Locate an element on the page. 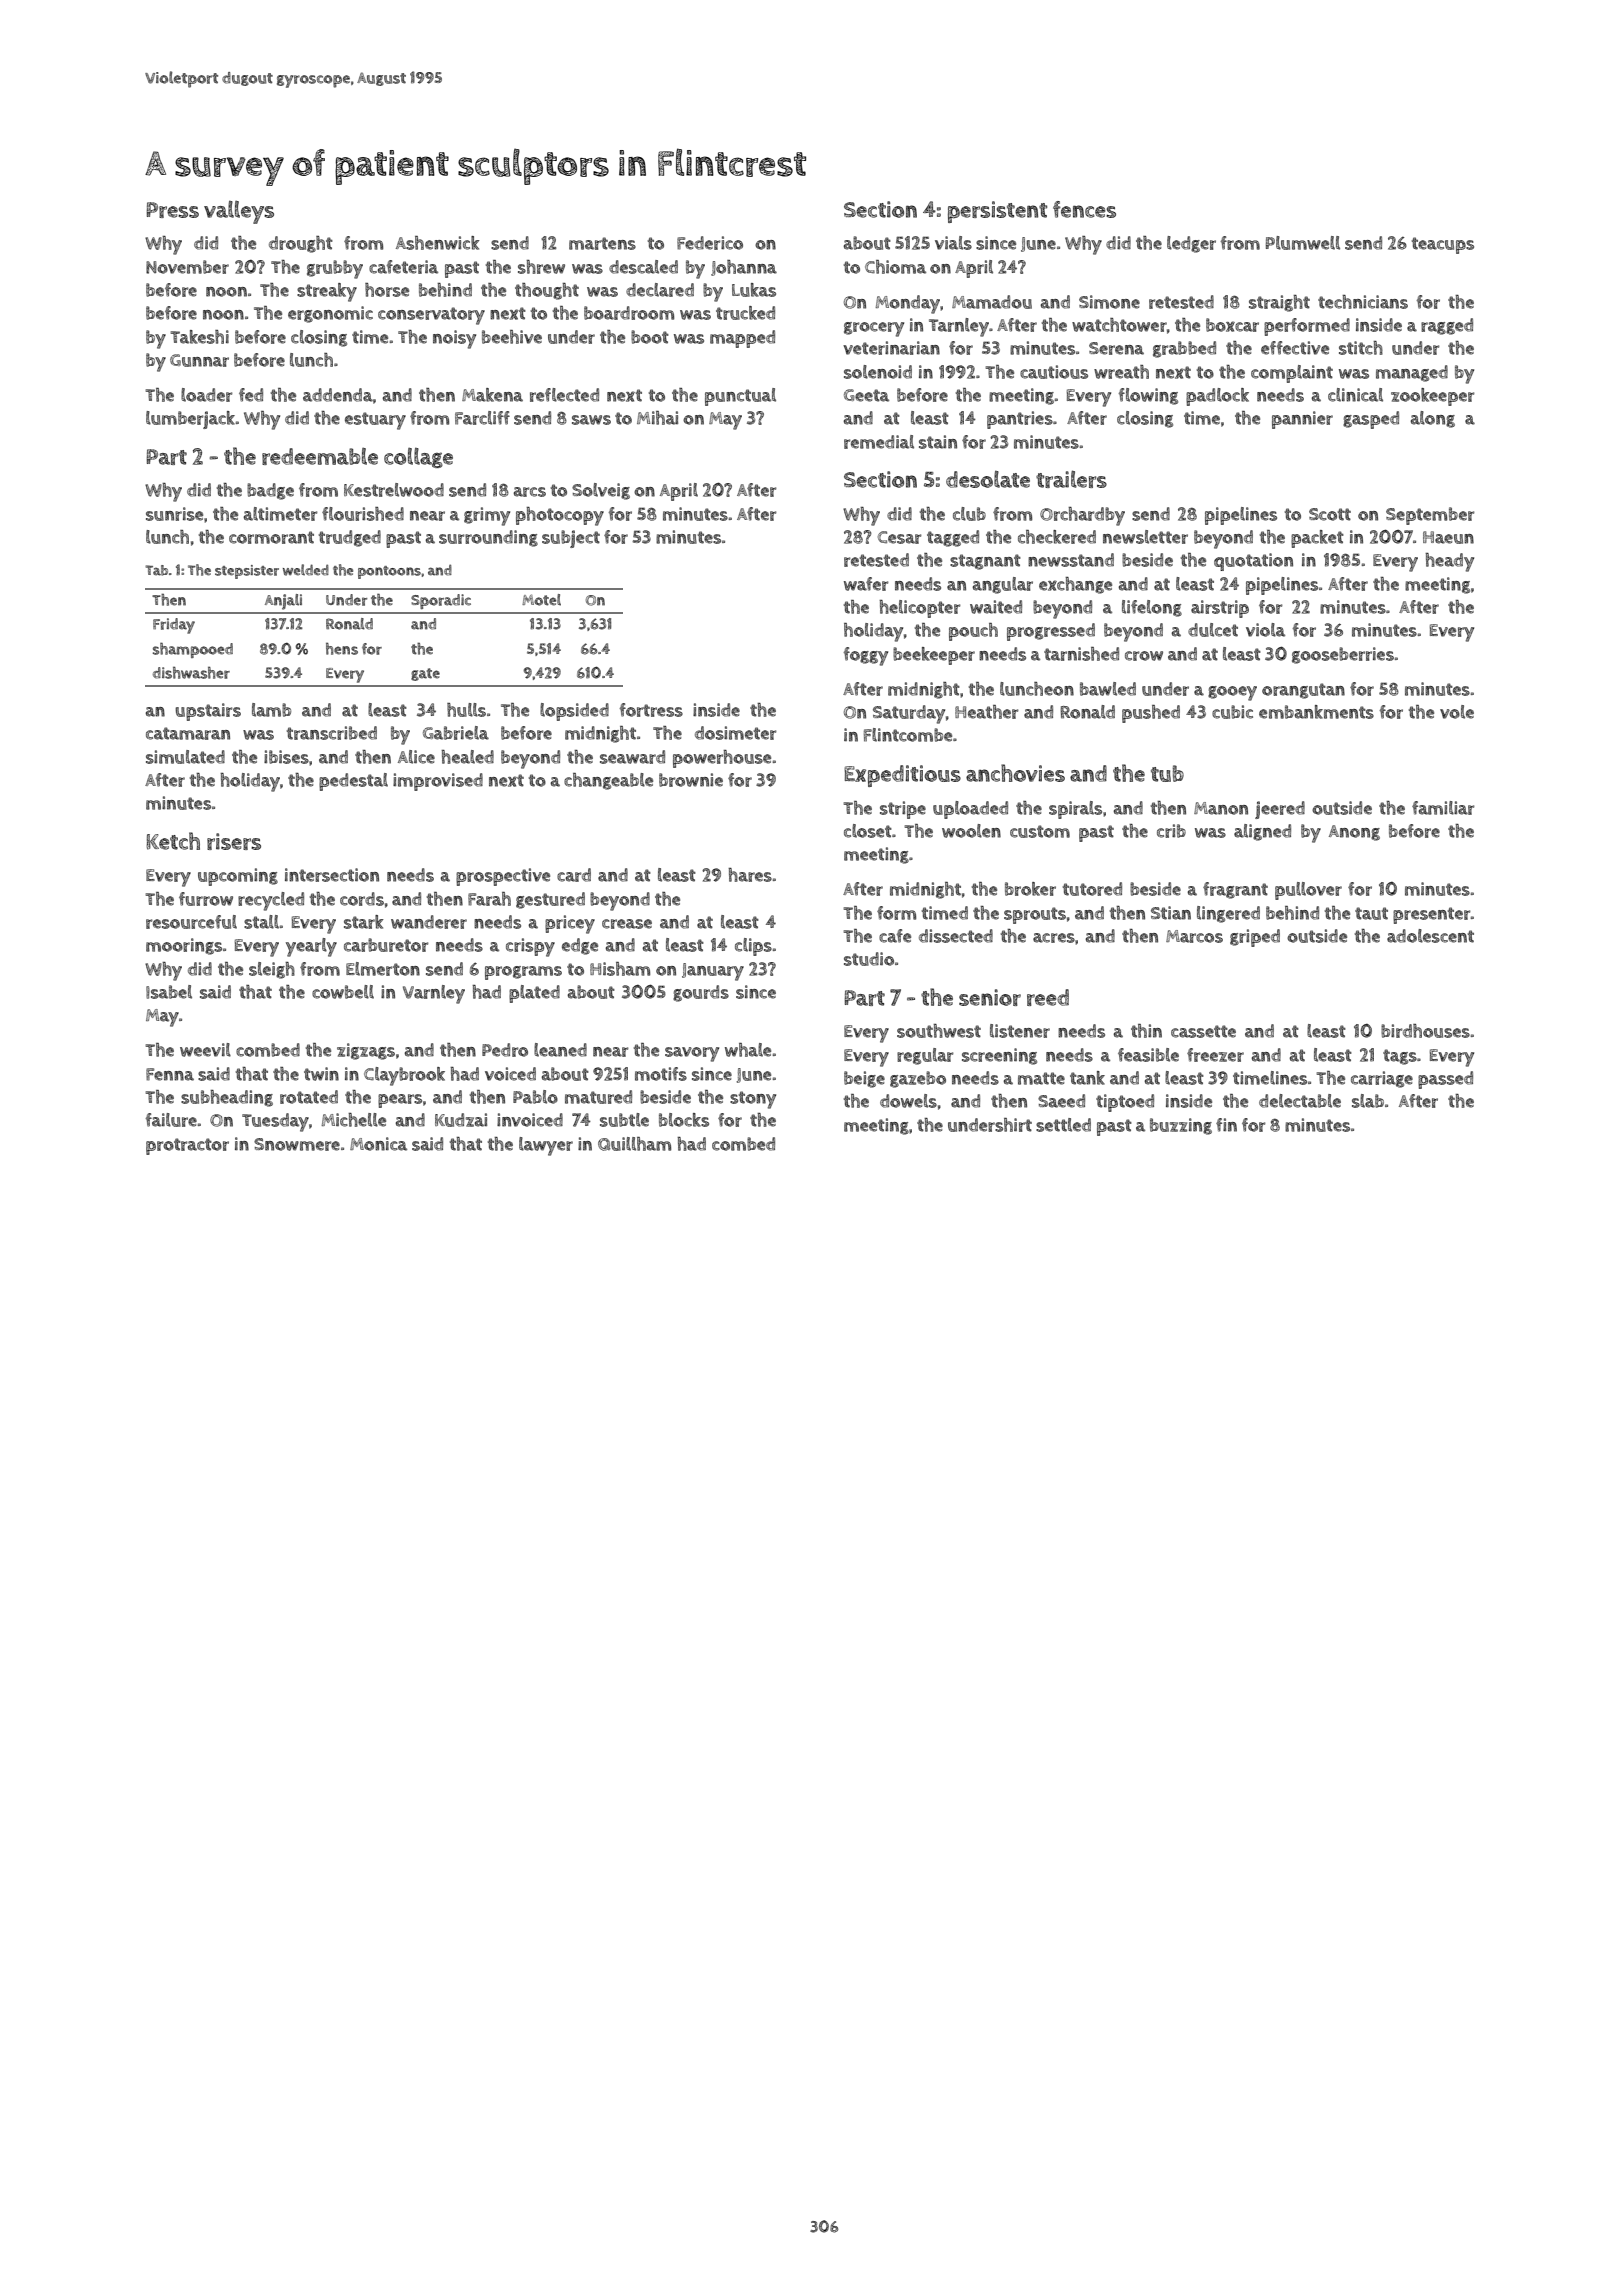  Federico is located at coordinates (710, 243).
